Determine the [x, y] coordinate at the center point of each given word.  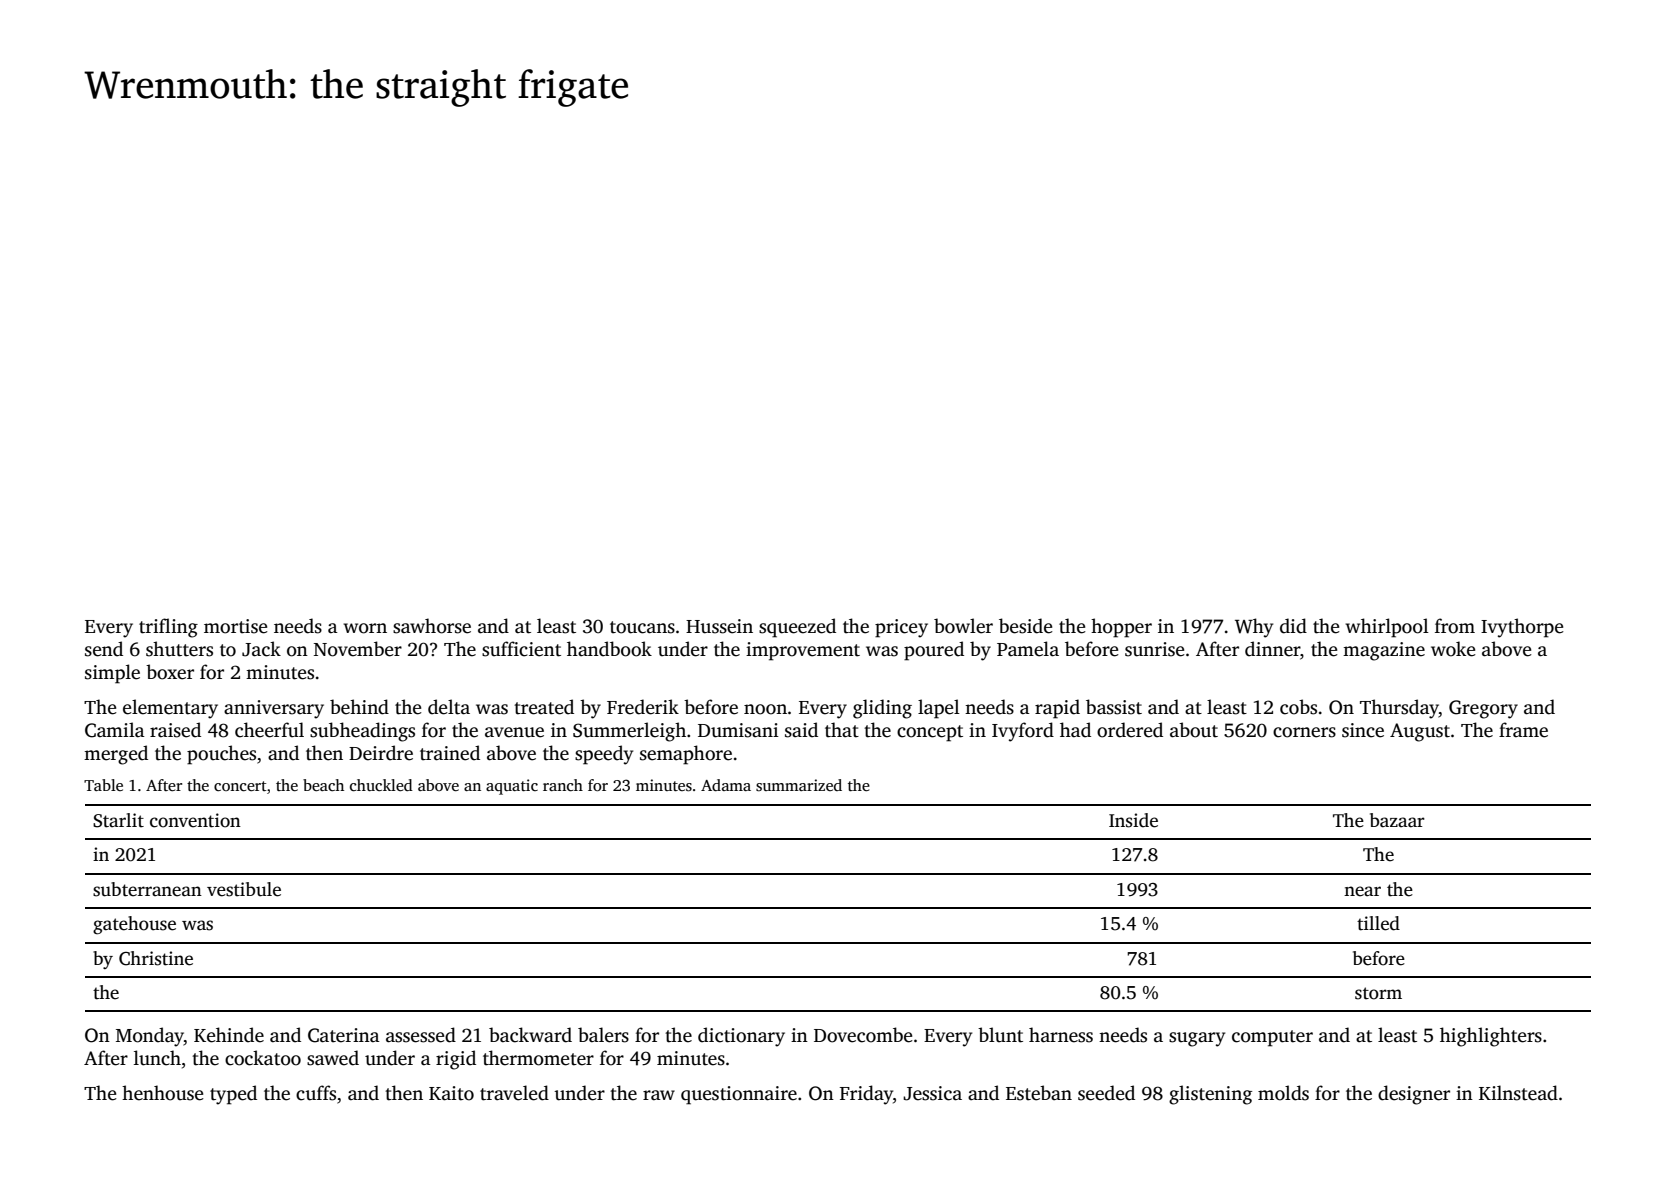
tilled [1378, 923]
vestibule [244, 889]
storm [1378, 993]
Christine [156, 958]
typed [233, 1095]
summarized [799, 785]
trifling [168, 628]
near [1362, 891]
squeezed [797, 628]
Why [1254, 628]
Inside [1133, 820]
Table [103, 785]
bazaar [1397, 820]
